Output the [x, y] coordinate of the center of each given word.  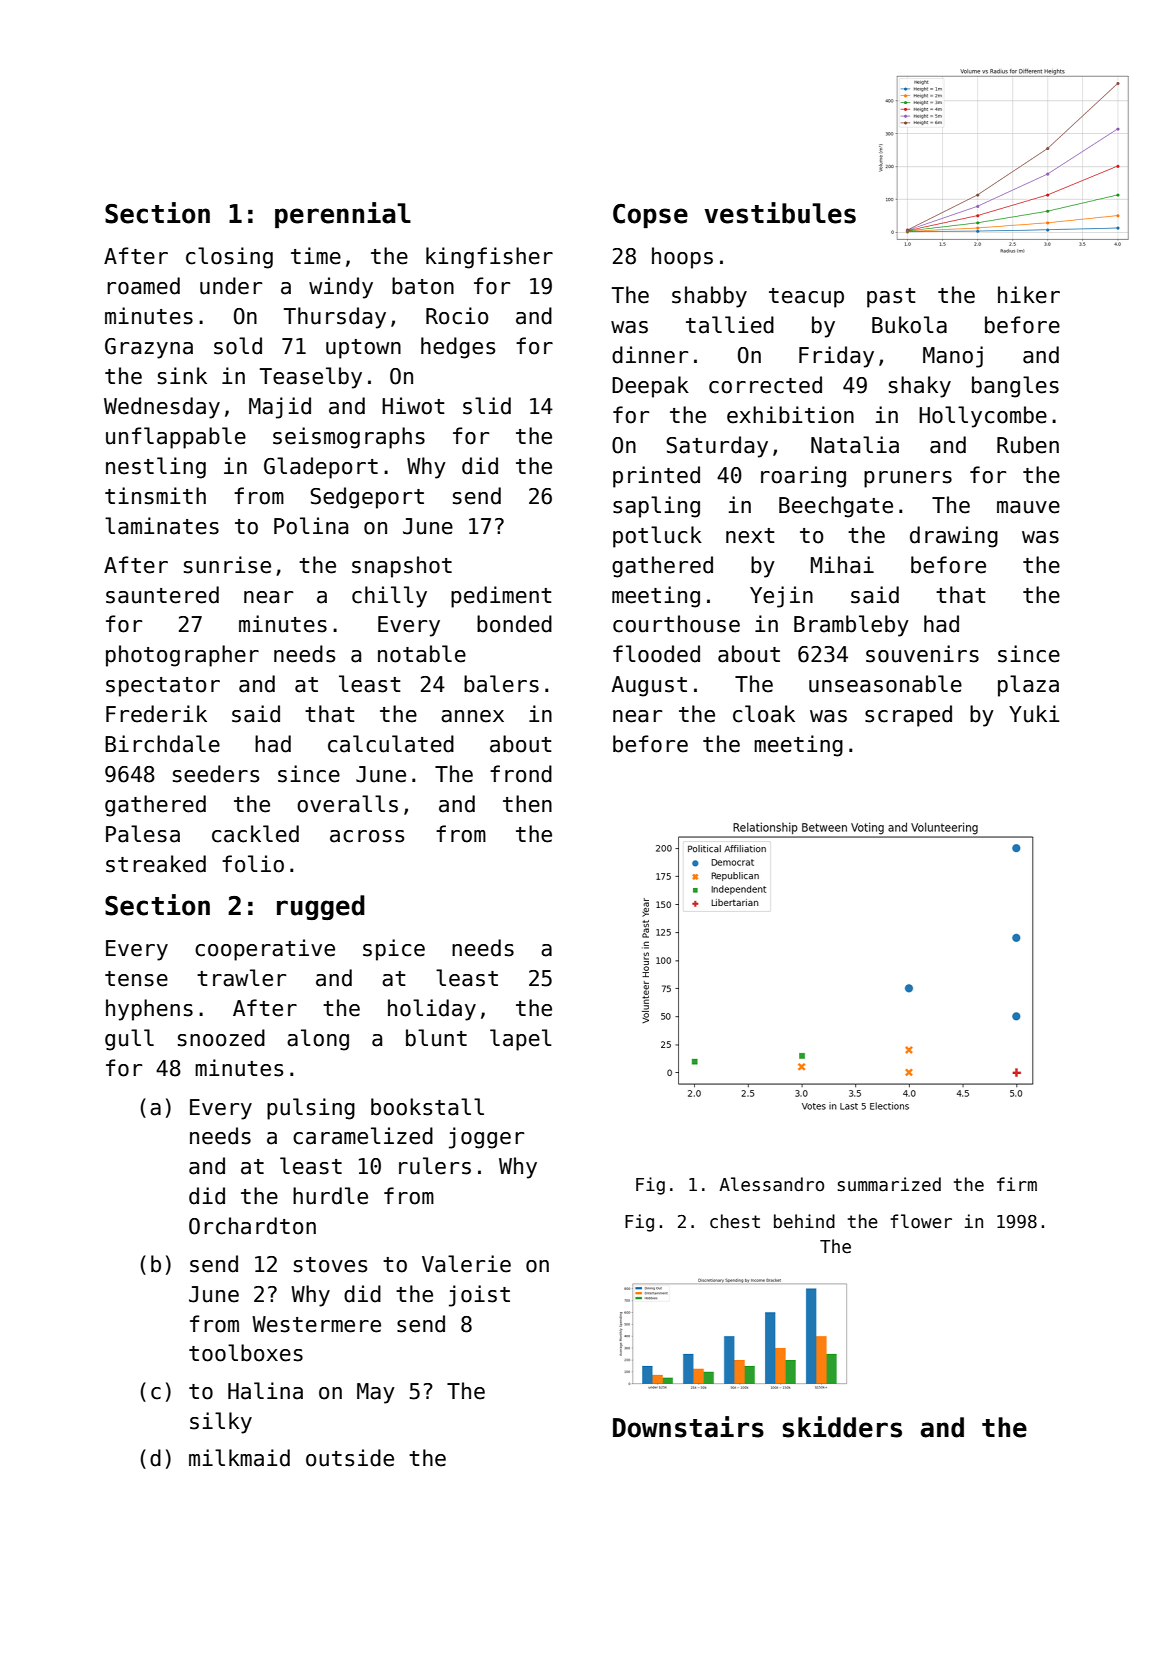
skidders [842, 1427]
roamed [143, 286]
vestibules [780, 213]
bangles [1015, 387]
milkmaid [239, 1458]
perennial [343, 215]
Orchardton [252, 1226]
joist [479, 1296]
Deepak [650, 387]
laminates [162, 526]
